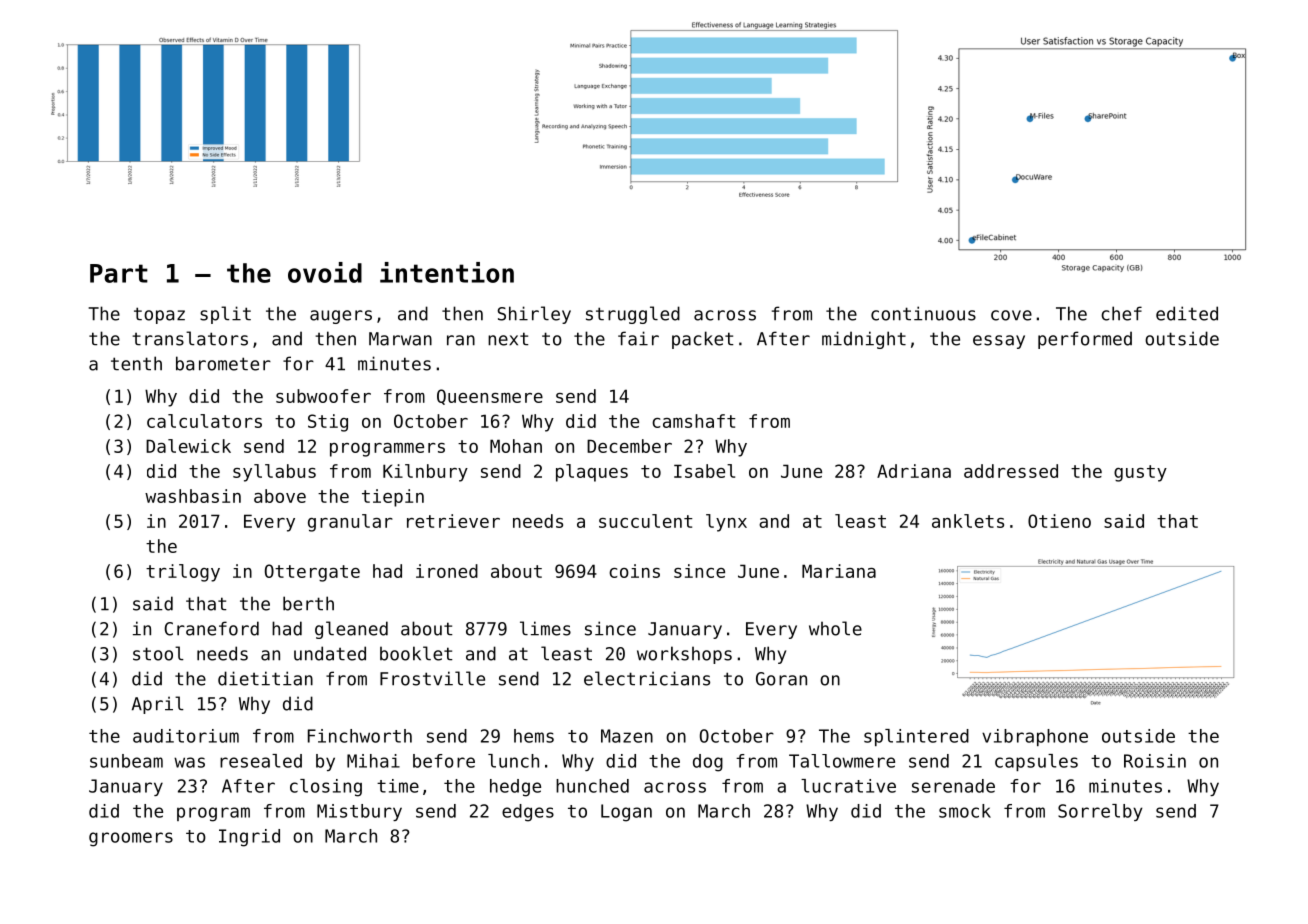 The height and width of the image is (924, 1308). What do you see at coordinates (999, 342) in the image?
I see `essay` at bounding box center [999, 342].
